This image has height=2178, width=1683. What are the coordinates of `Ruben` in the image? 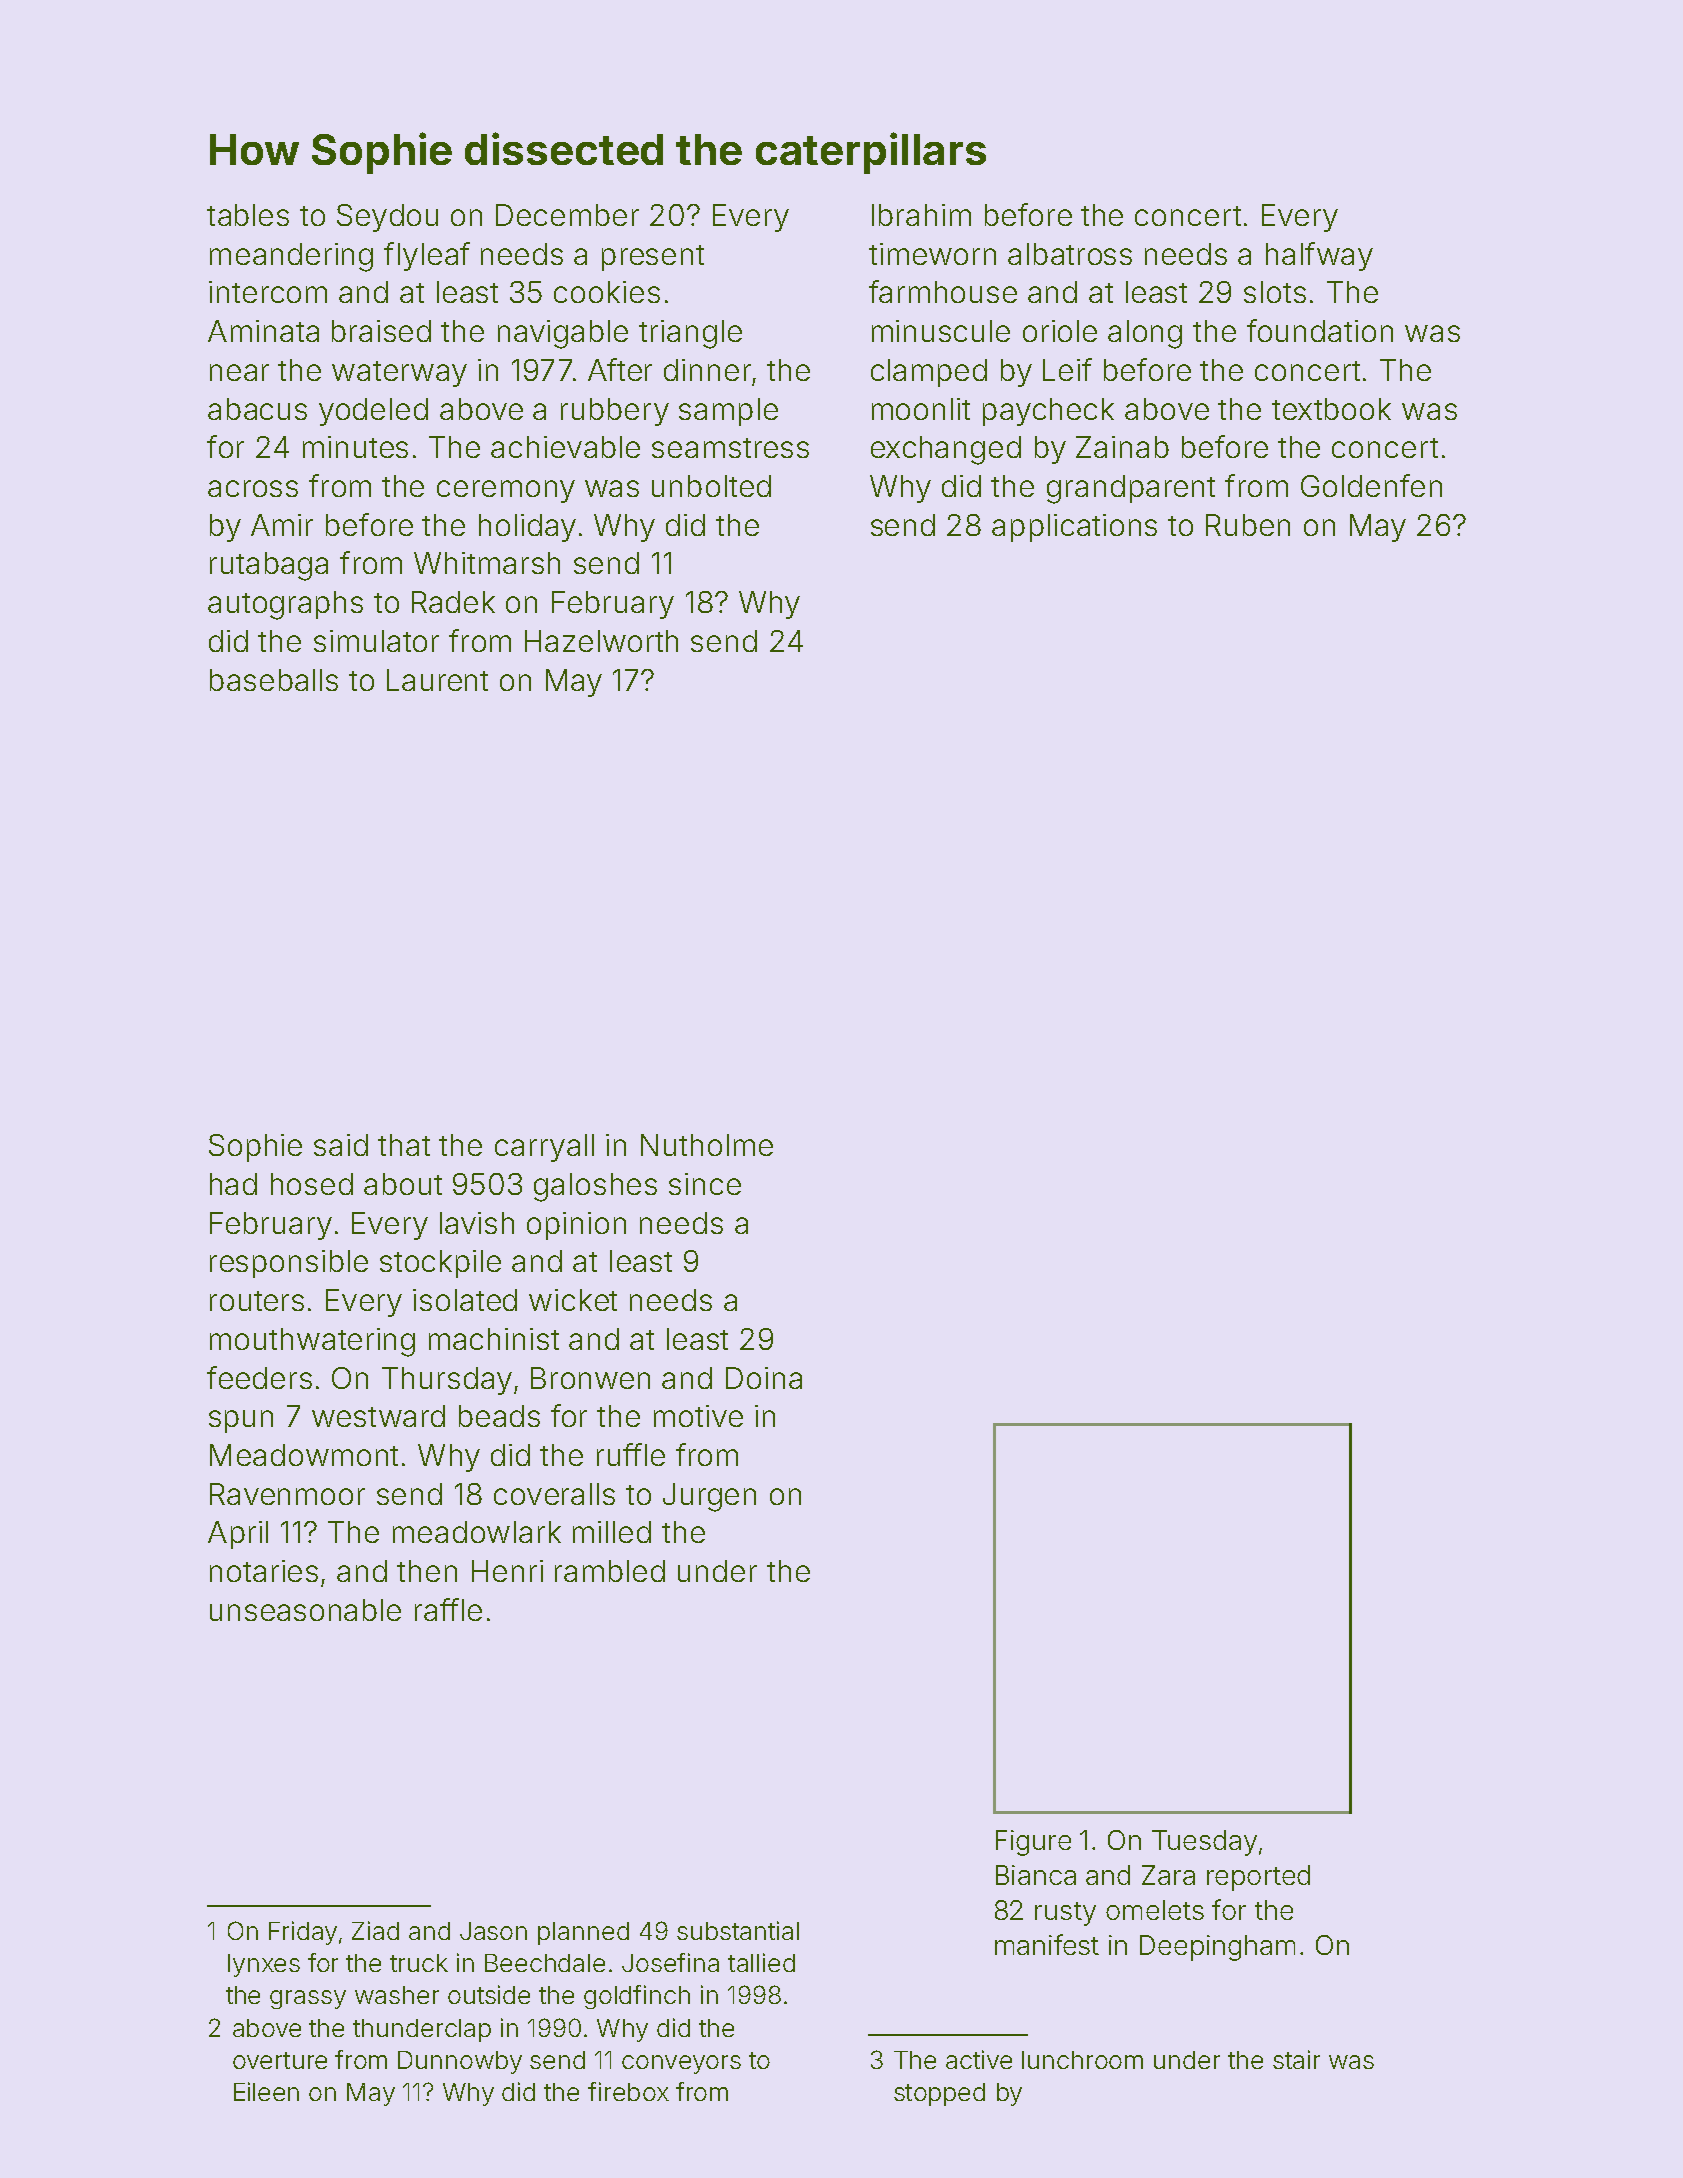 It's located at (1248, 525).
